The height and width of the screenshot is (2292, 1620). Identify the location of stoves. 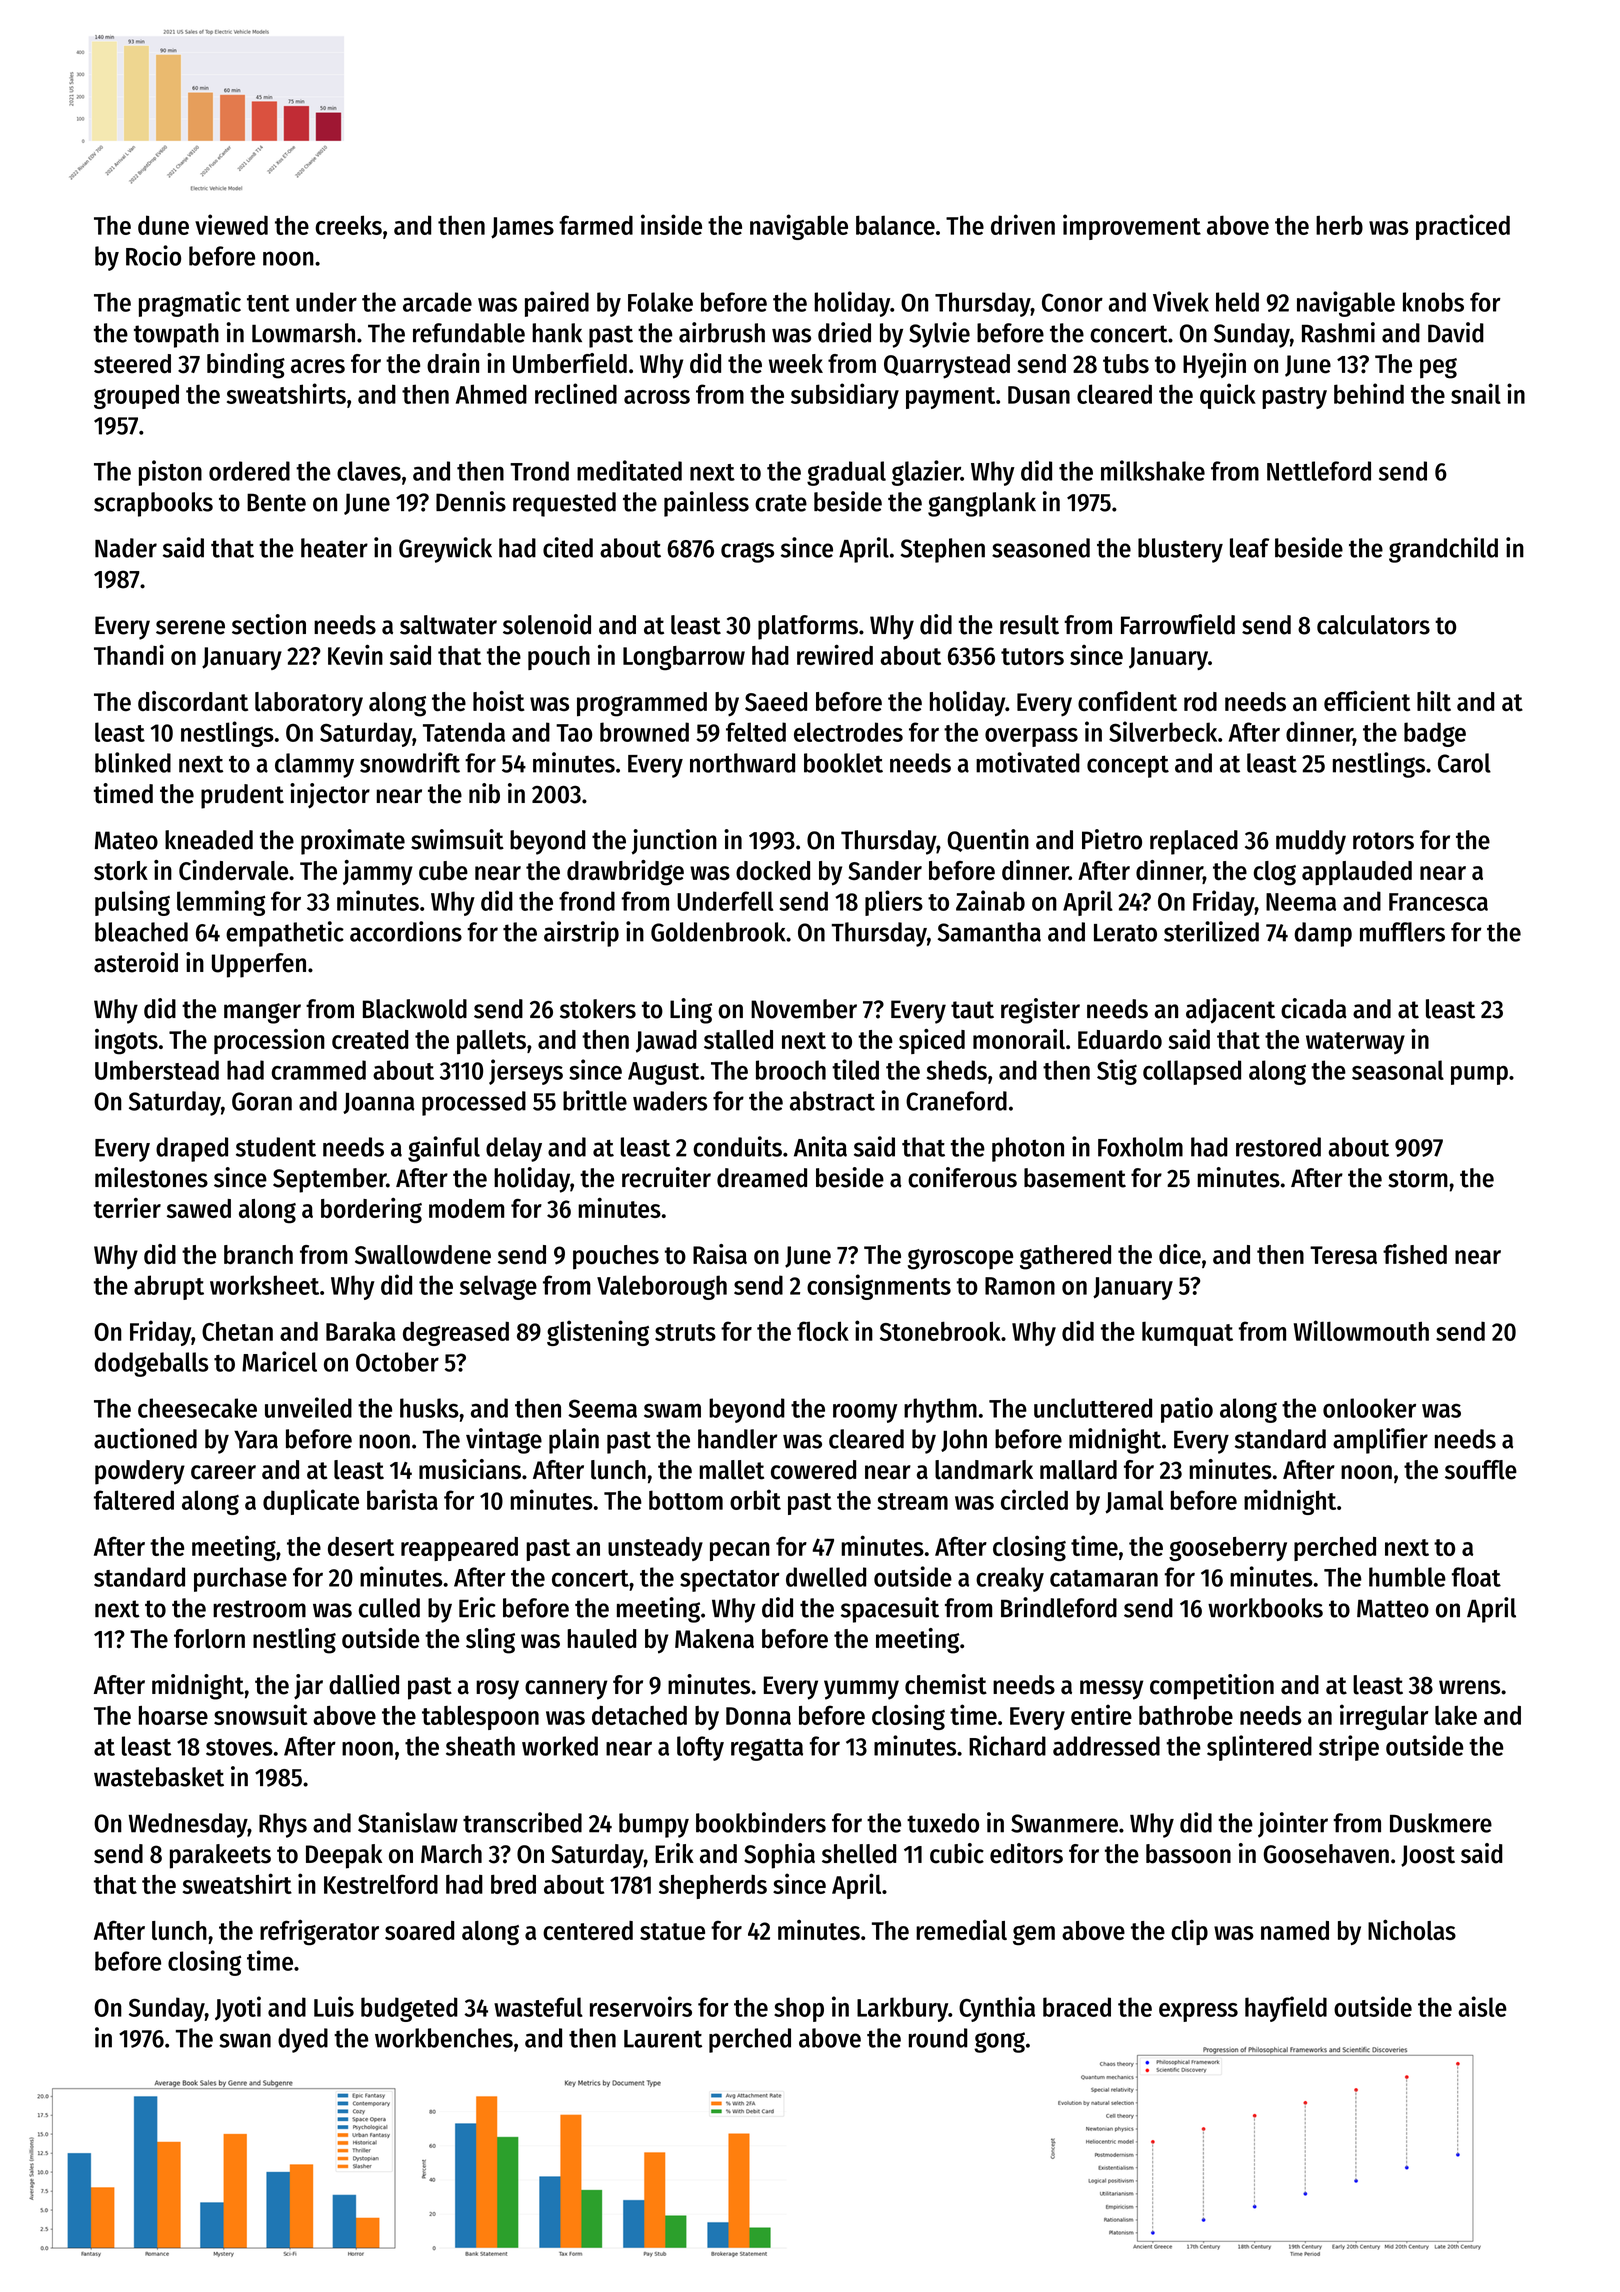
(239, 1747).
